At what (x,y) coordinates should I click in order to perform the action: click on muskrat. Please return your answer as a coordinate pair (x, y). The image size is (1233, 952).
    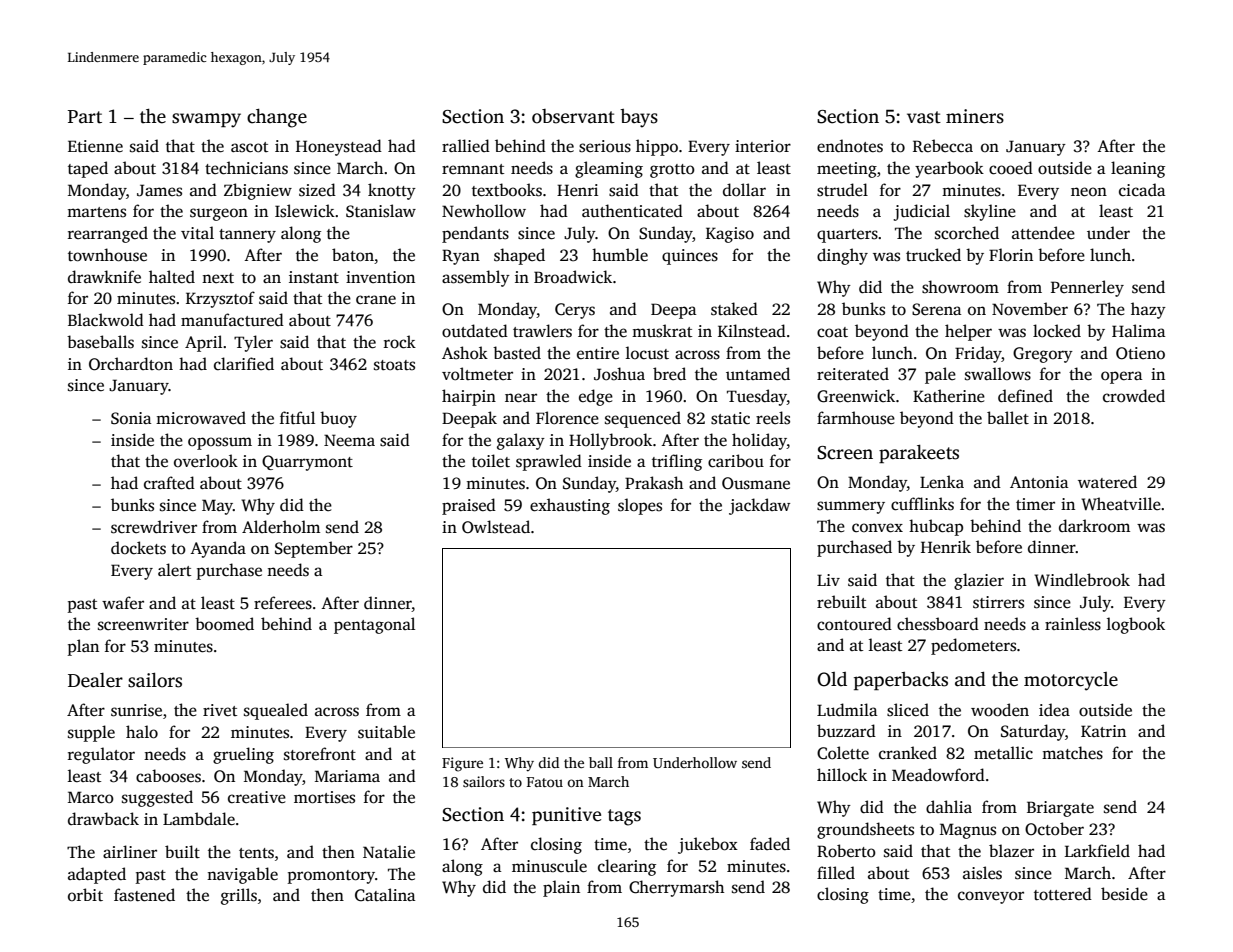
    Looking at the image, I should click on (662, 331).
